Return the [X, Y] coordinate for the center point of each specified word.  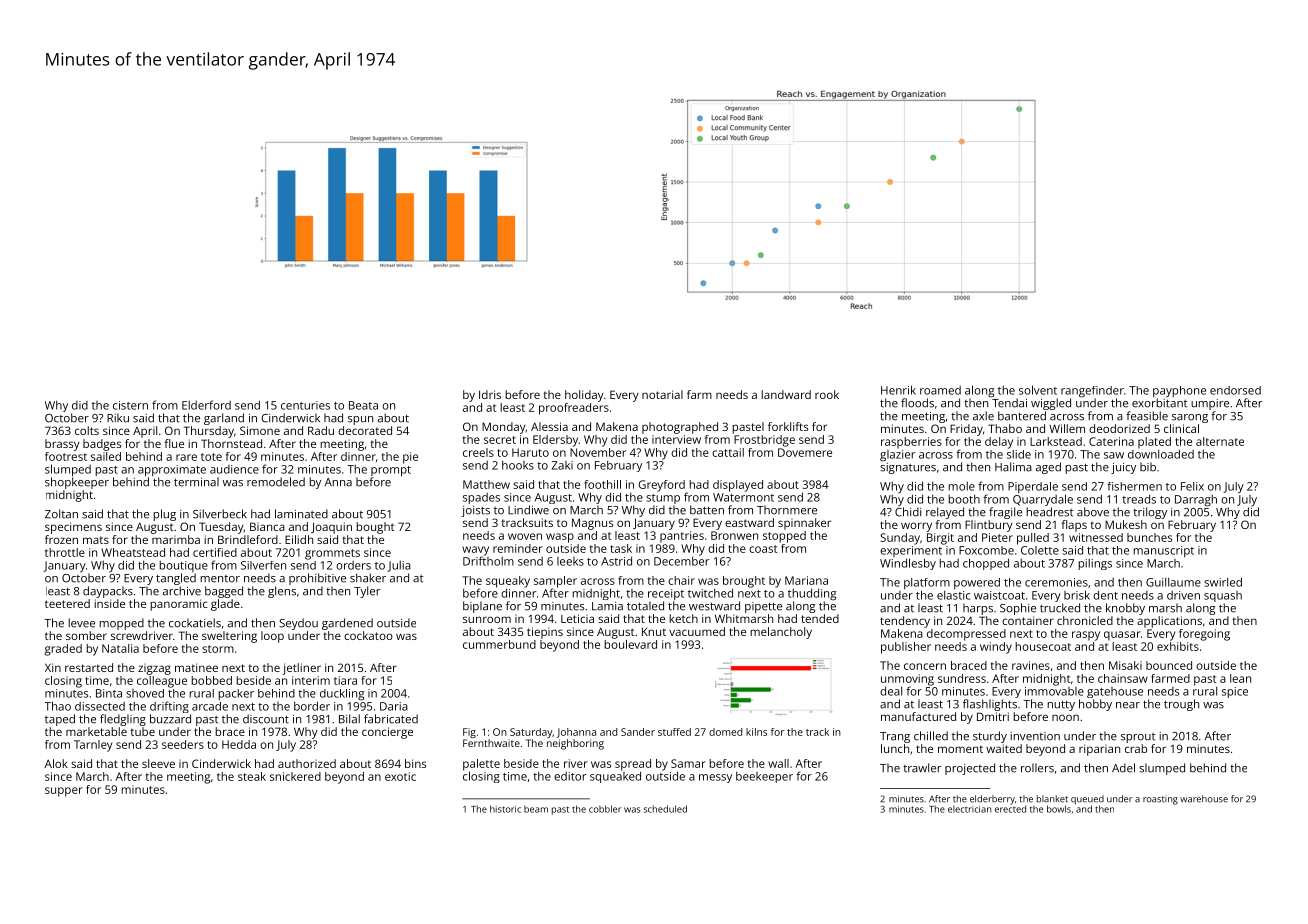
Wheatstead [133, 552]
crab [1136, 748]
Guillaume [1173, 582]
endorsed [1235, 390]
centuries [305, 405]
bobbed [211, 680]
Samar [688, 763]
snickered [295, 776]
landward [786, 394]
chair [681, 580]
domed [725, 732]
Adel [1123, 768]
